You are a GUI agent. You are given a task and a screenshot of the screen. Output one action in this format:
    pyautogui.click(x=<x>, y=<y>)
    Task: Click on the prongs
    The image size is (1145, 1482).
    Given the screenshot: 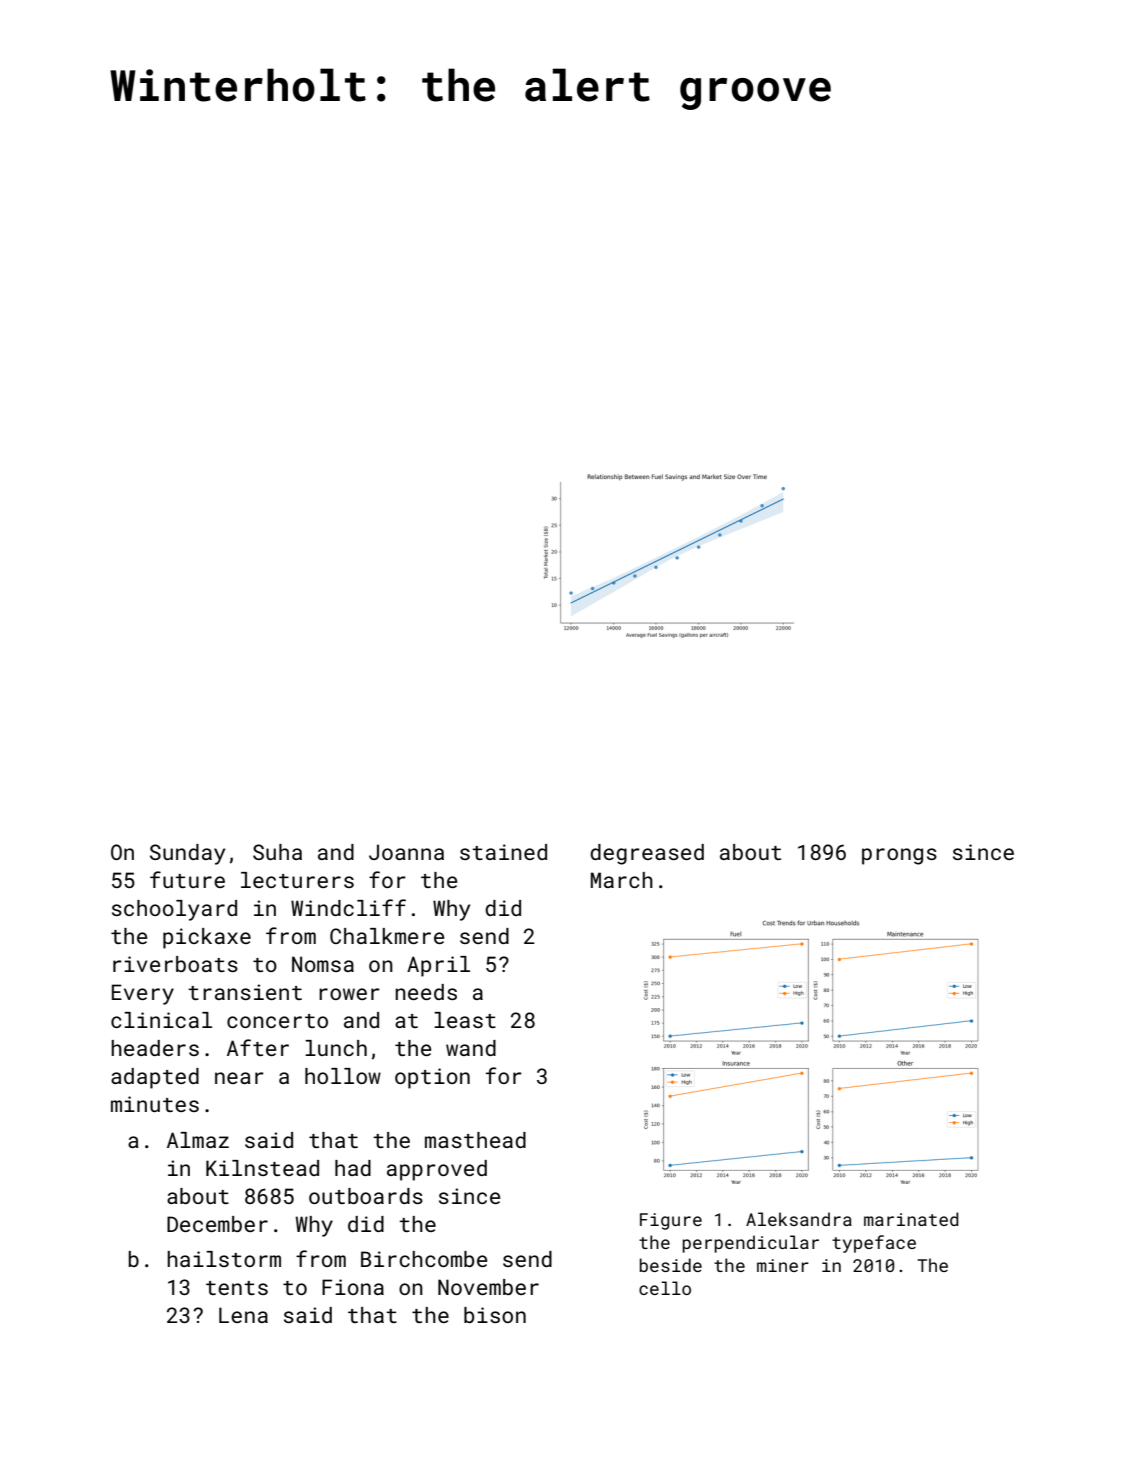 What is the action you would take?
    pyautogui.click(x=899, y=856)
